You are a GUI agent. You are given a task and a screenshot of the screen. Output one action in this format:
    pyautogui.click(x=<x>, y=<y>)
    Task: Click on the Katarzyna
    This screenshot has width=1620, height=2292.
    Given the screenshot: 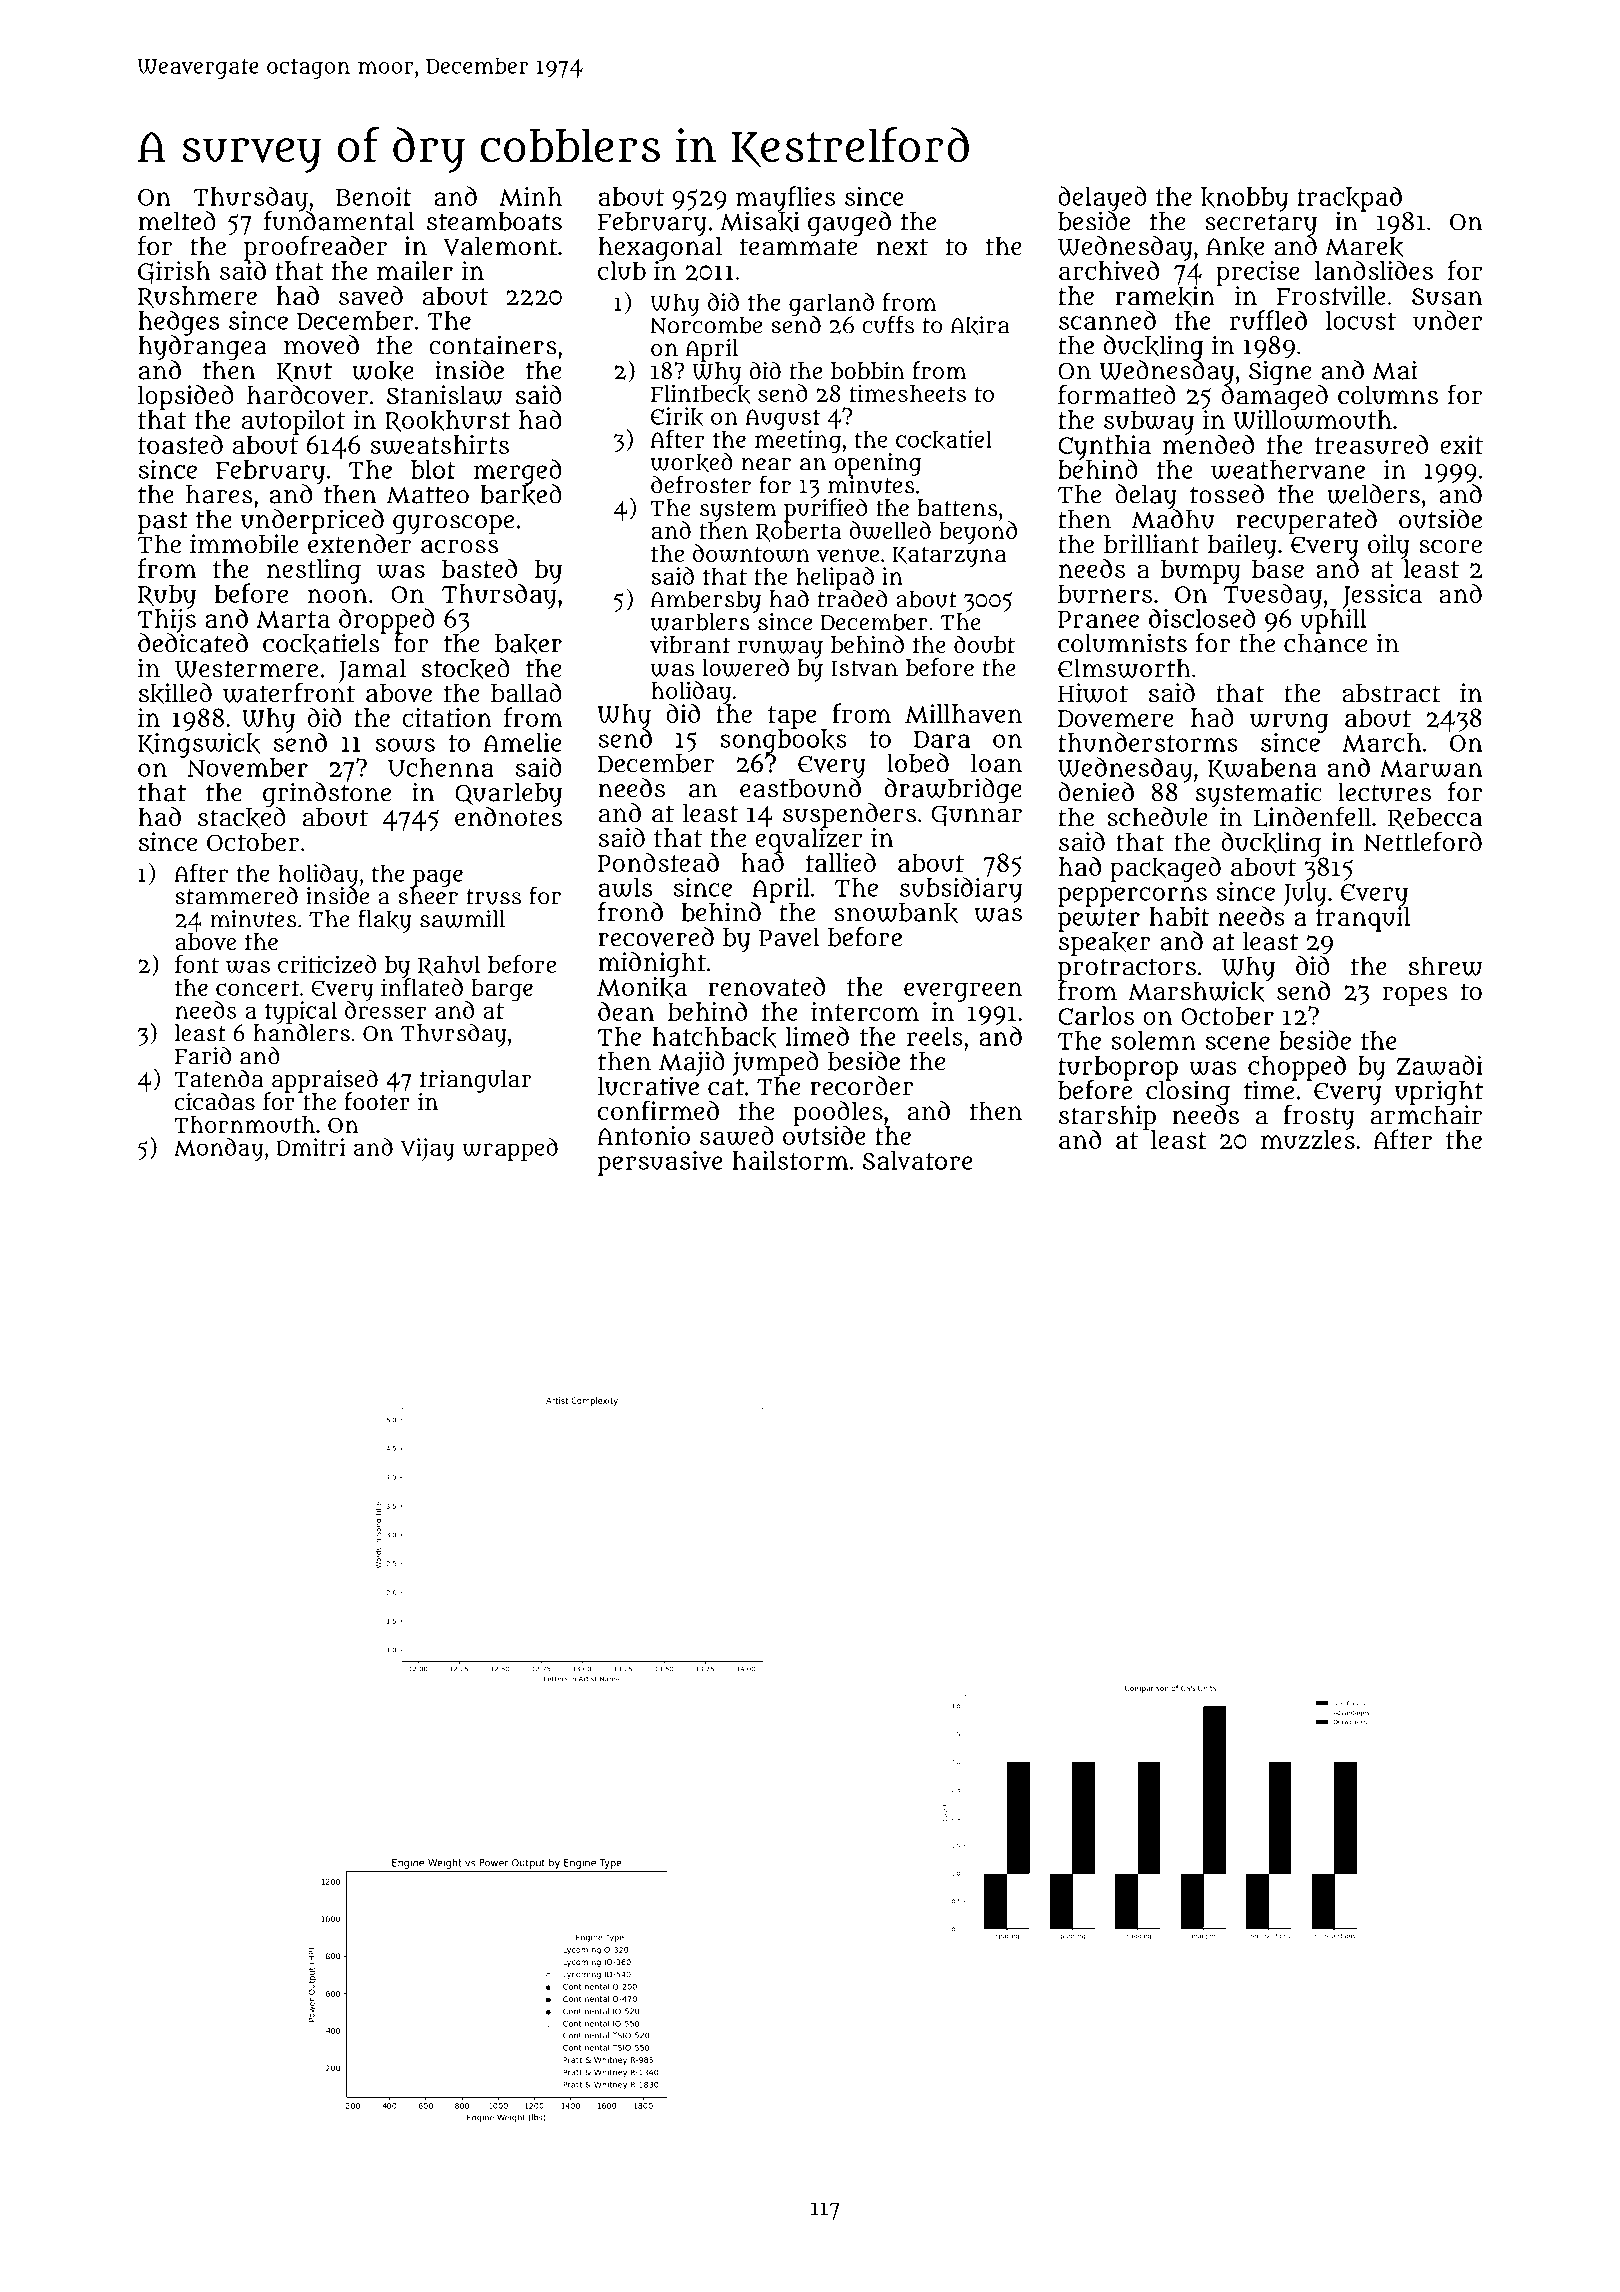 What is the action you would take?
    pyautogui.click(x=949, y=557)
